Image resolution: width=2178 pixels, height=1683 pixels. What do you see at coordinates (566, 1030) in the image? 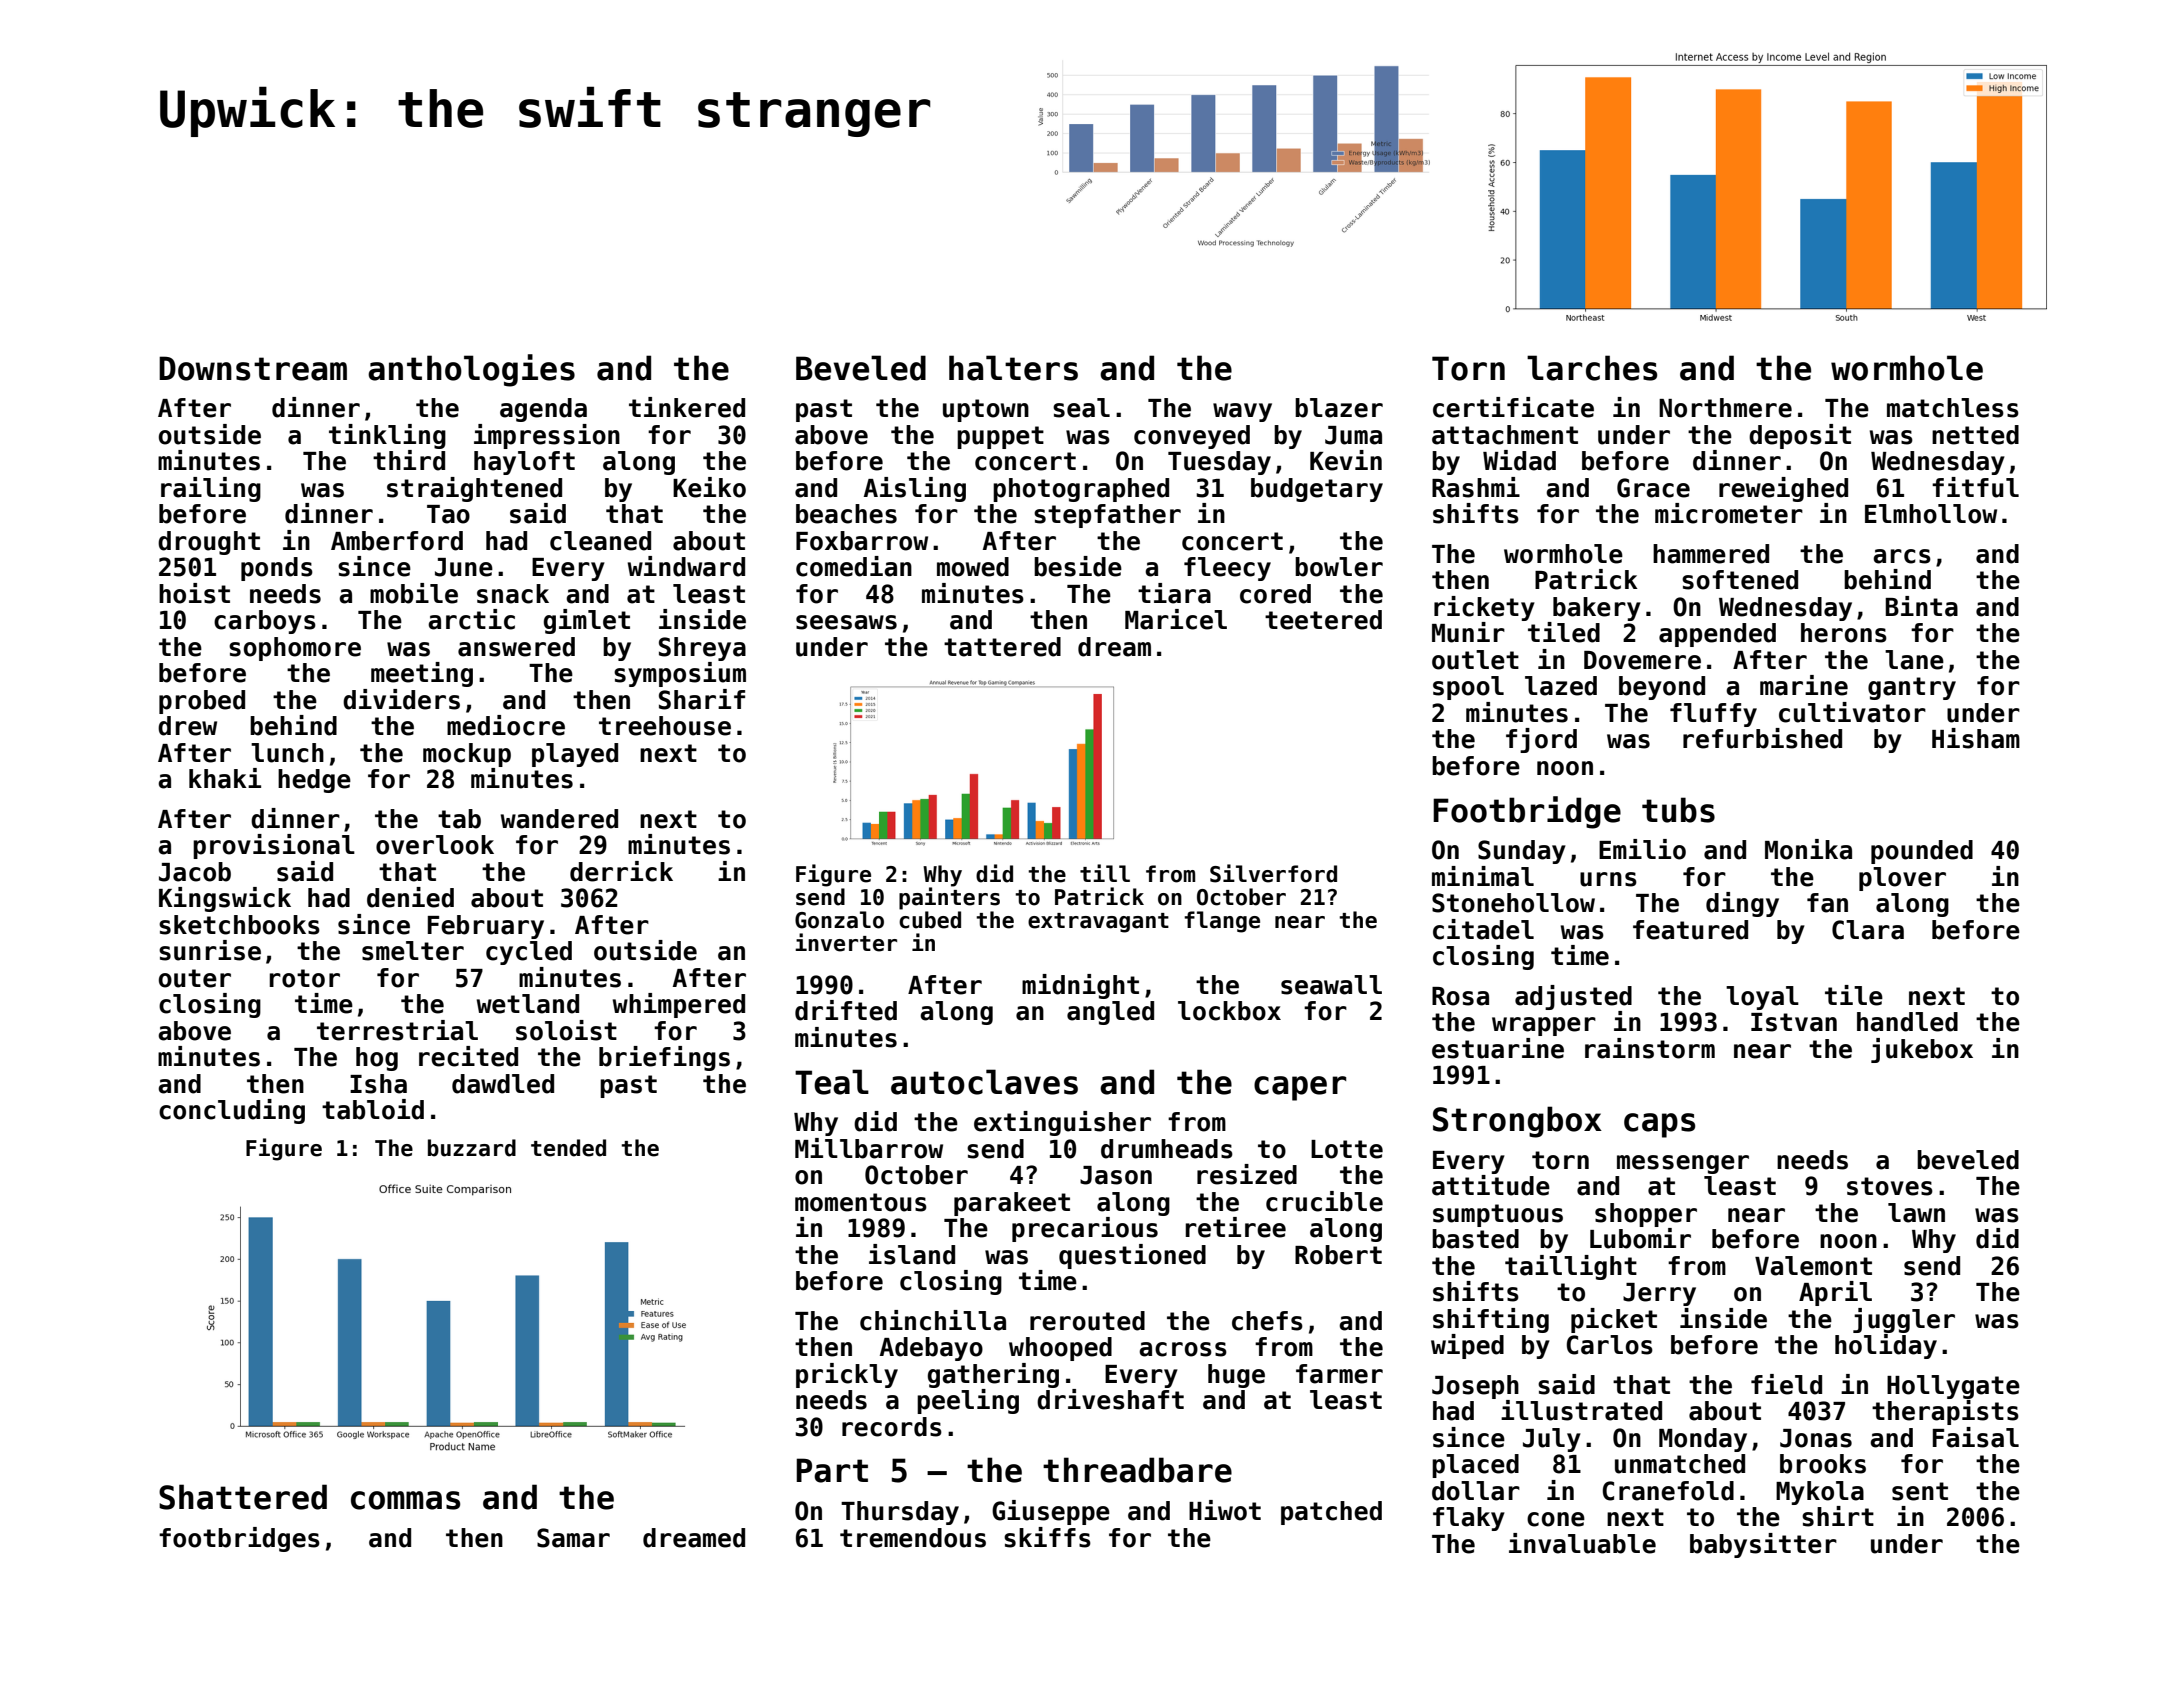
I see `soloist` at bounding box center [566, 1030].
